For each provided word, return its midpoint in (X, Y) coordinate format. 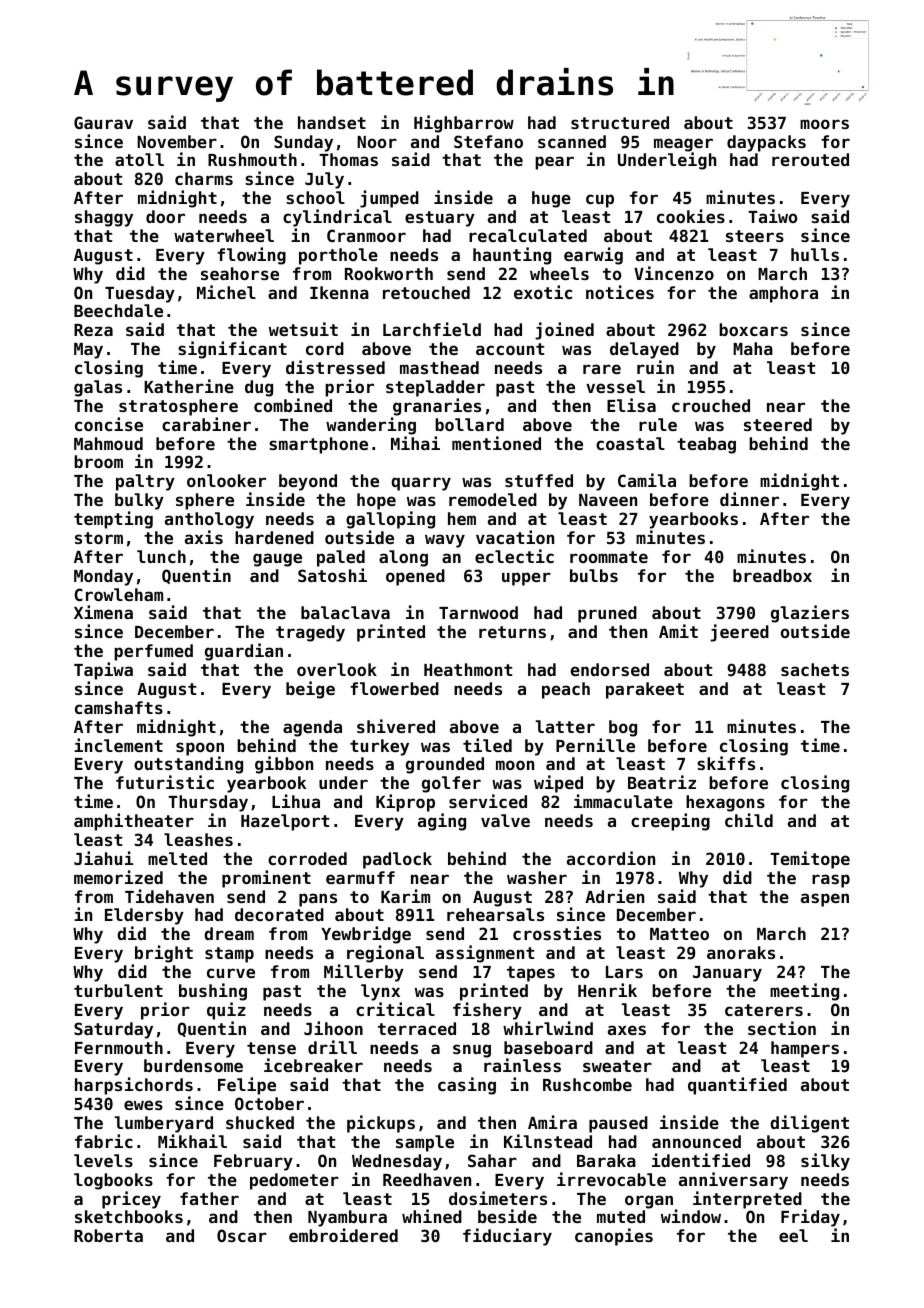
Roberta (108, 1235)
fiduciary (507, 1237)
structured (620, 122)
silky (825, 1162)
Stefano (488, 141)
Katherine (189, 386)
